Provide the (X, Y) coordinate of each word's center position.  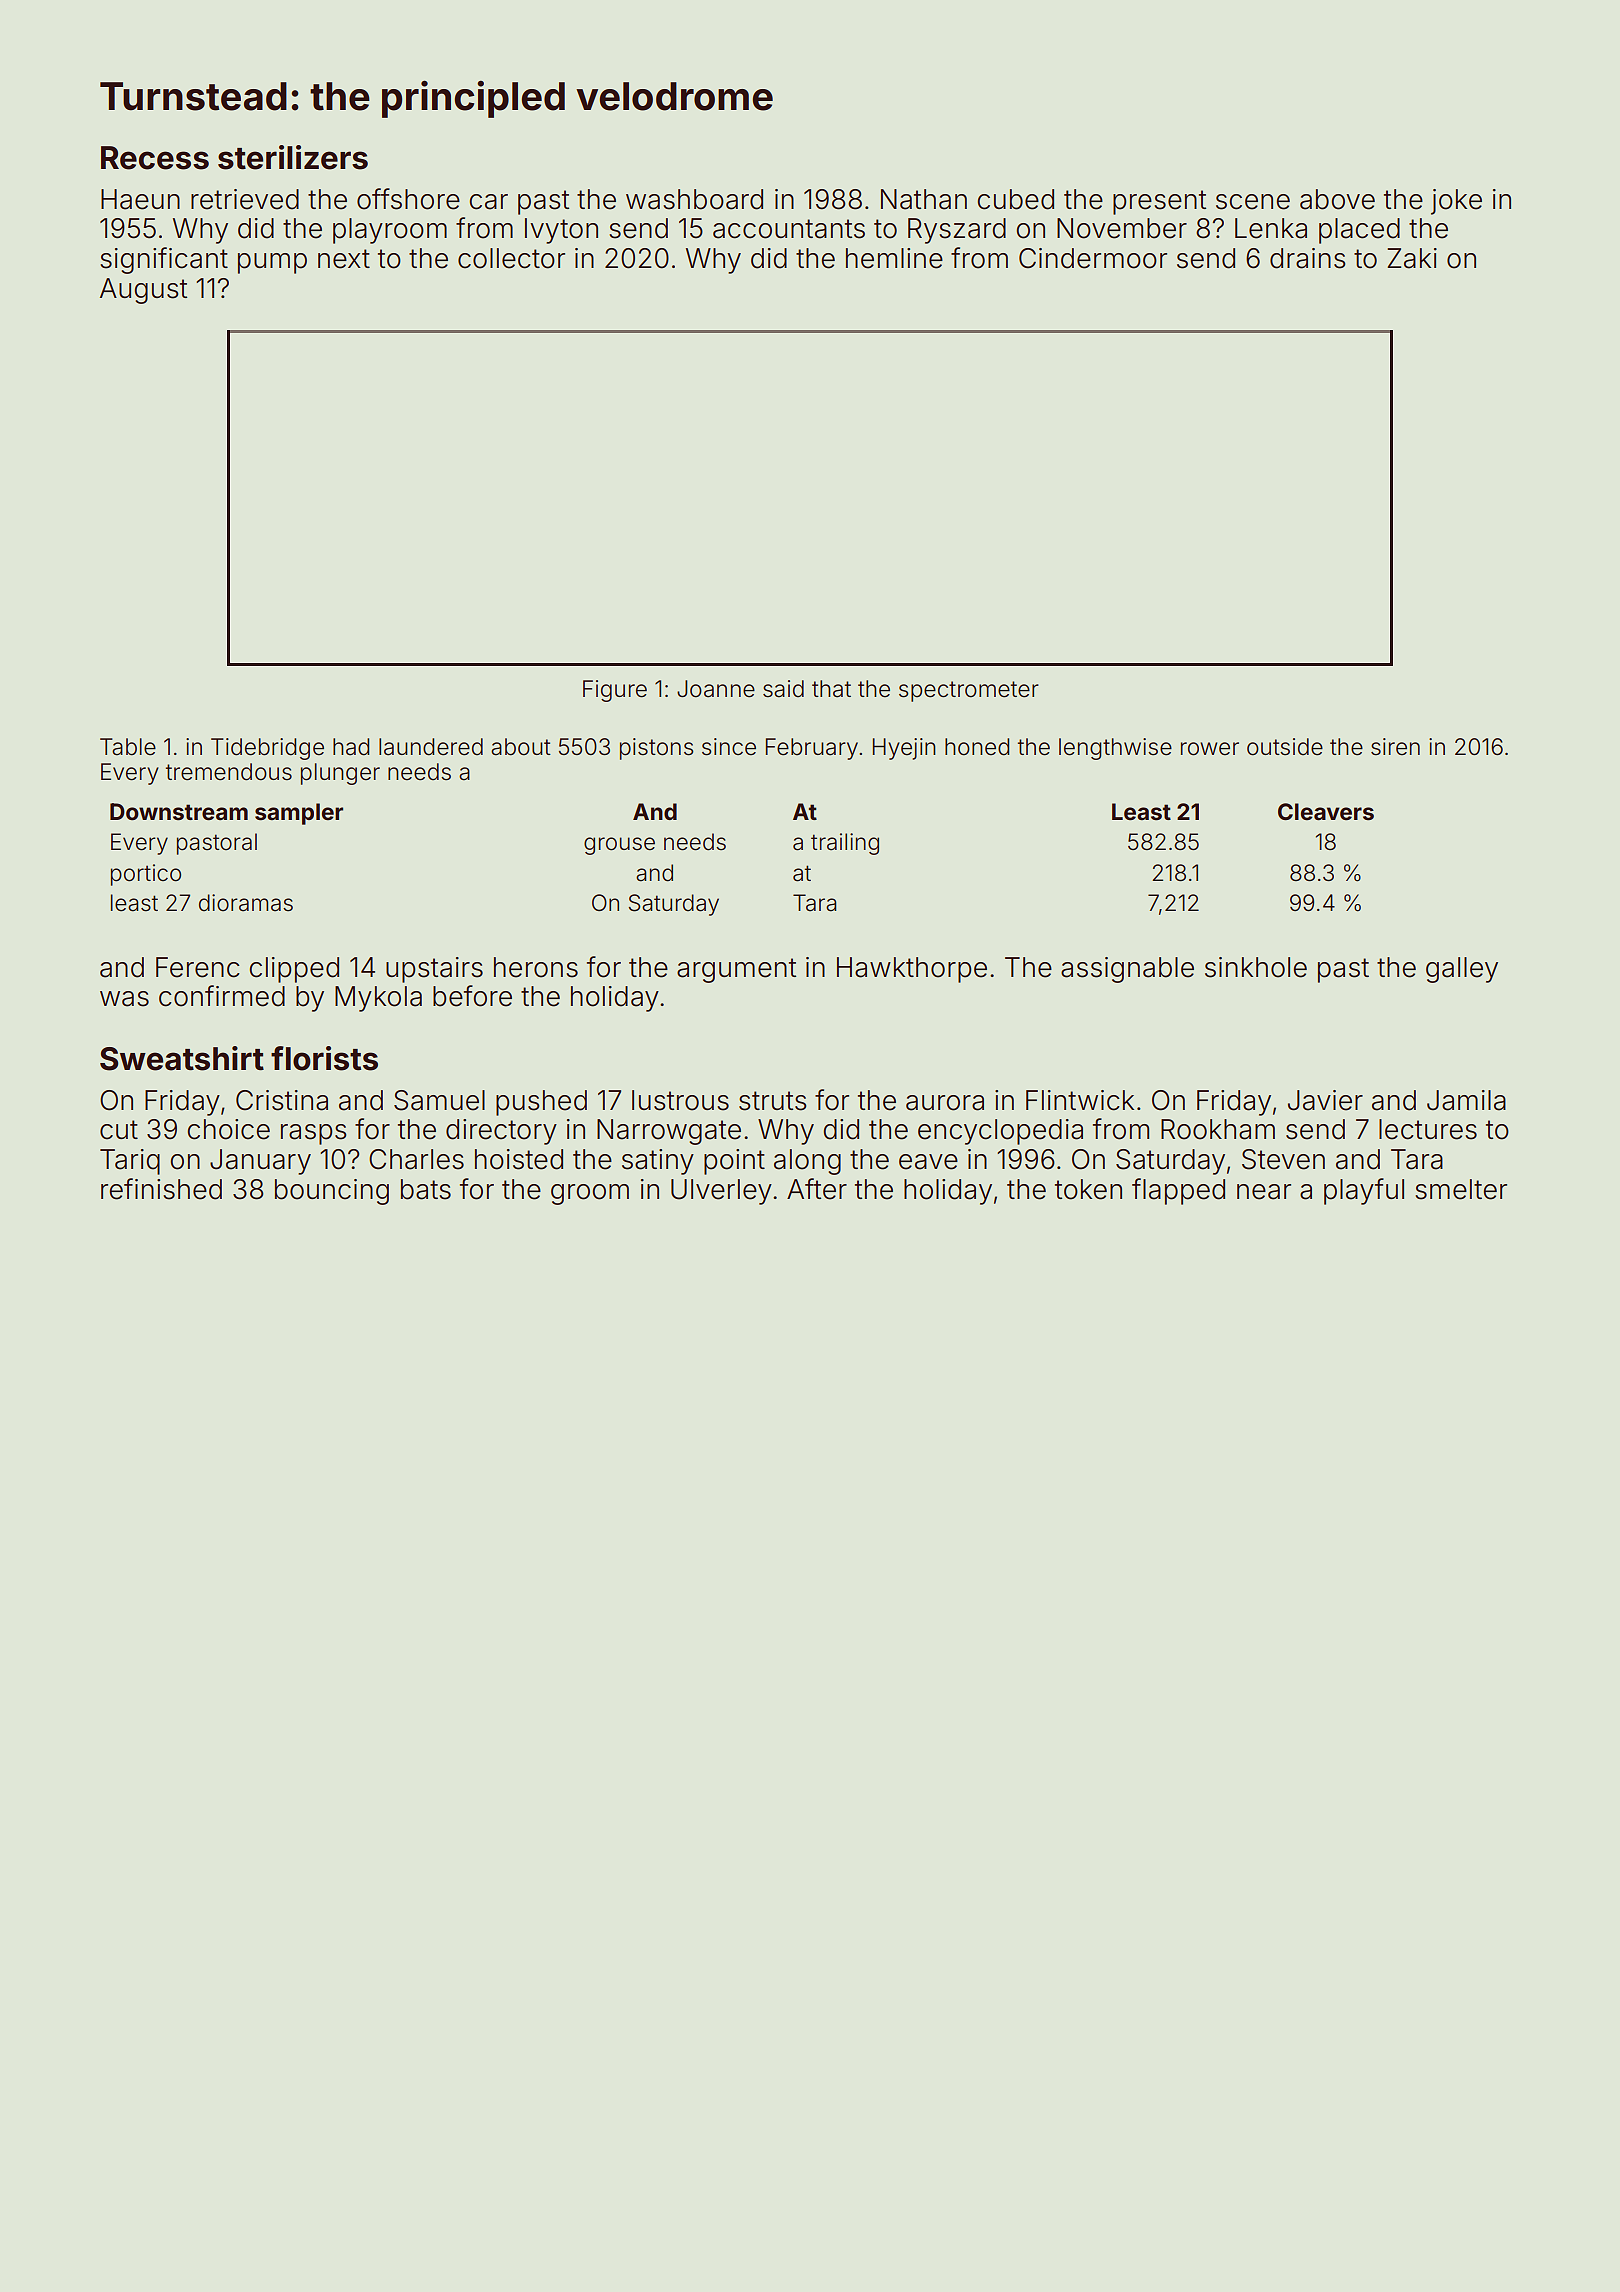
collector (511, 258)
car (488, 202)
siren (1395, 747)
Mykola (378, 999)
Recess (155, 158)
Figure (615, 691)
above (1337, 199)
